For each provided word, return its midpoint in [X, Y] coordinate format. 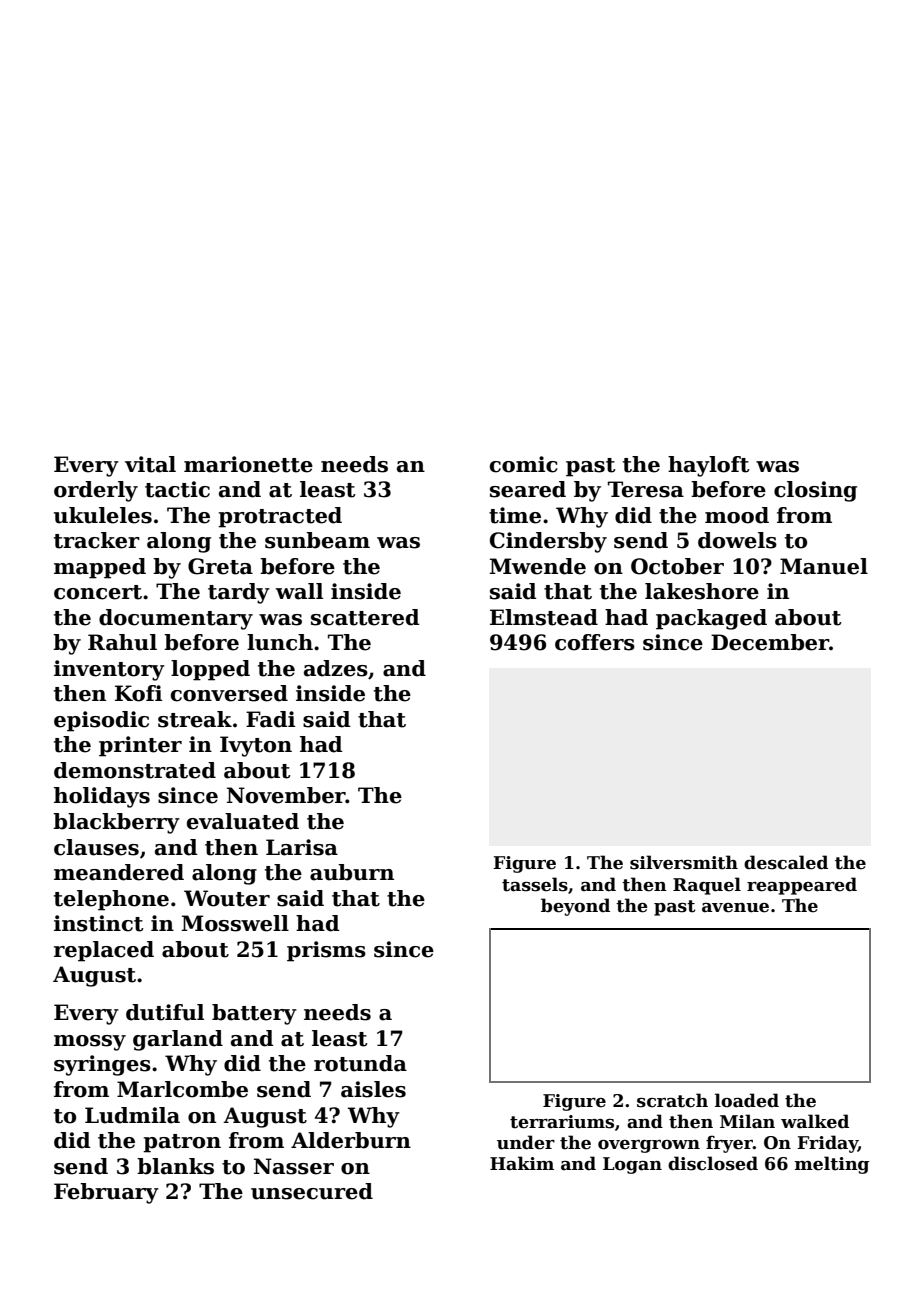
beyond [575, 907]
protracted [280, 517]
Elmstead [544, 617]
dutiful [165, 1012]
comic [524, 464]
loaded [747, 1100]
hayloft [709, 466]
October [677, 566]
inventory [109, 670]
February [106, 1193]
